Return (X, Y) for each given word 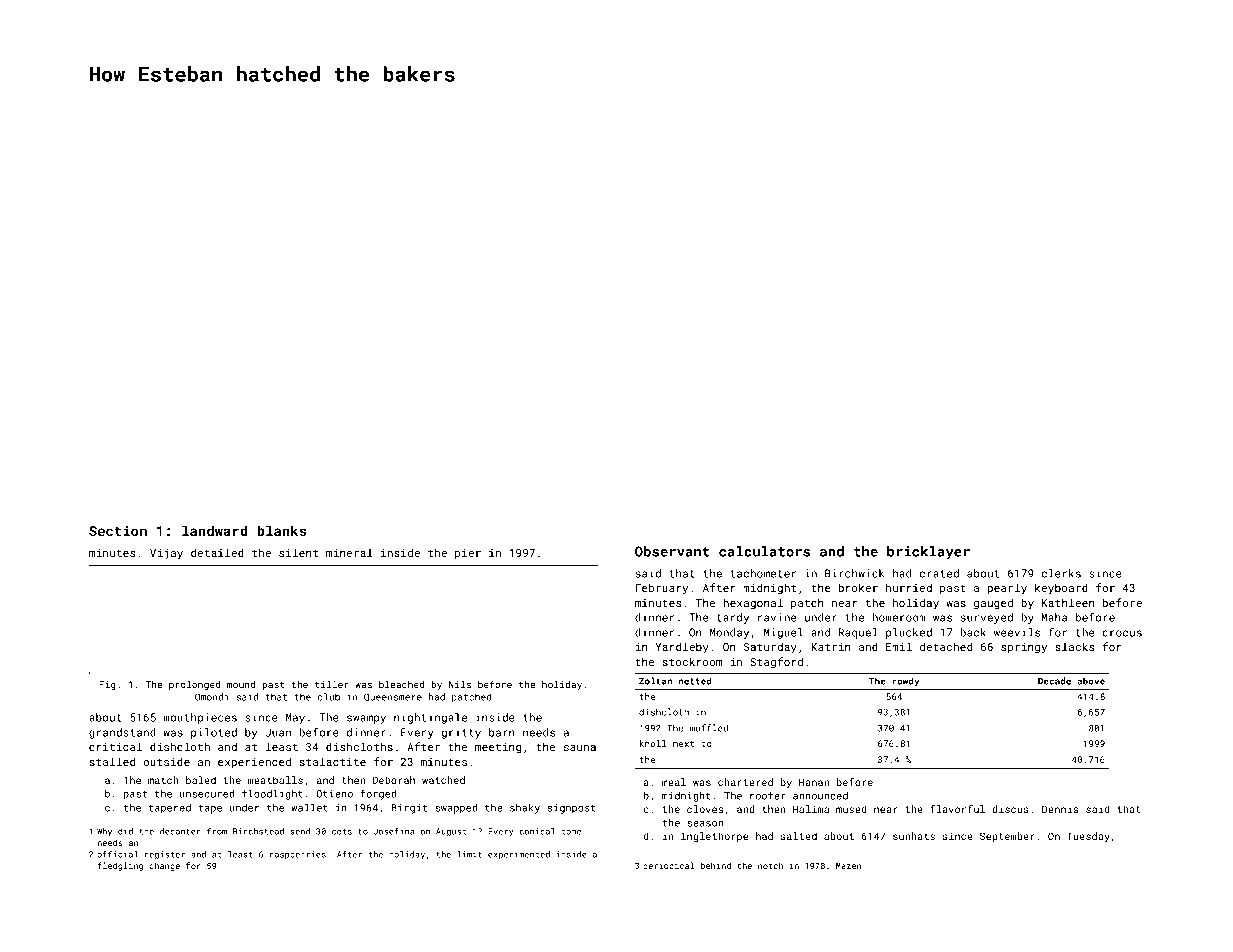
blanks (281, 530)
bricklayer (928, 553)
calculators (764, 551)
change (164, 866)
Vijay (166, 554)
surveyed (987, 618)
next (683, 744)
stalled (112, 761)
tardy (733, 618)
